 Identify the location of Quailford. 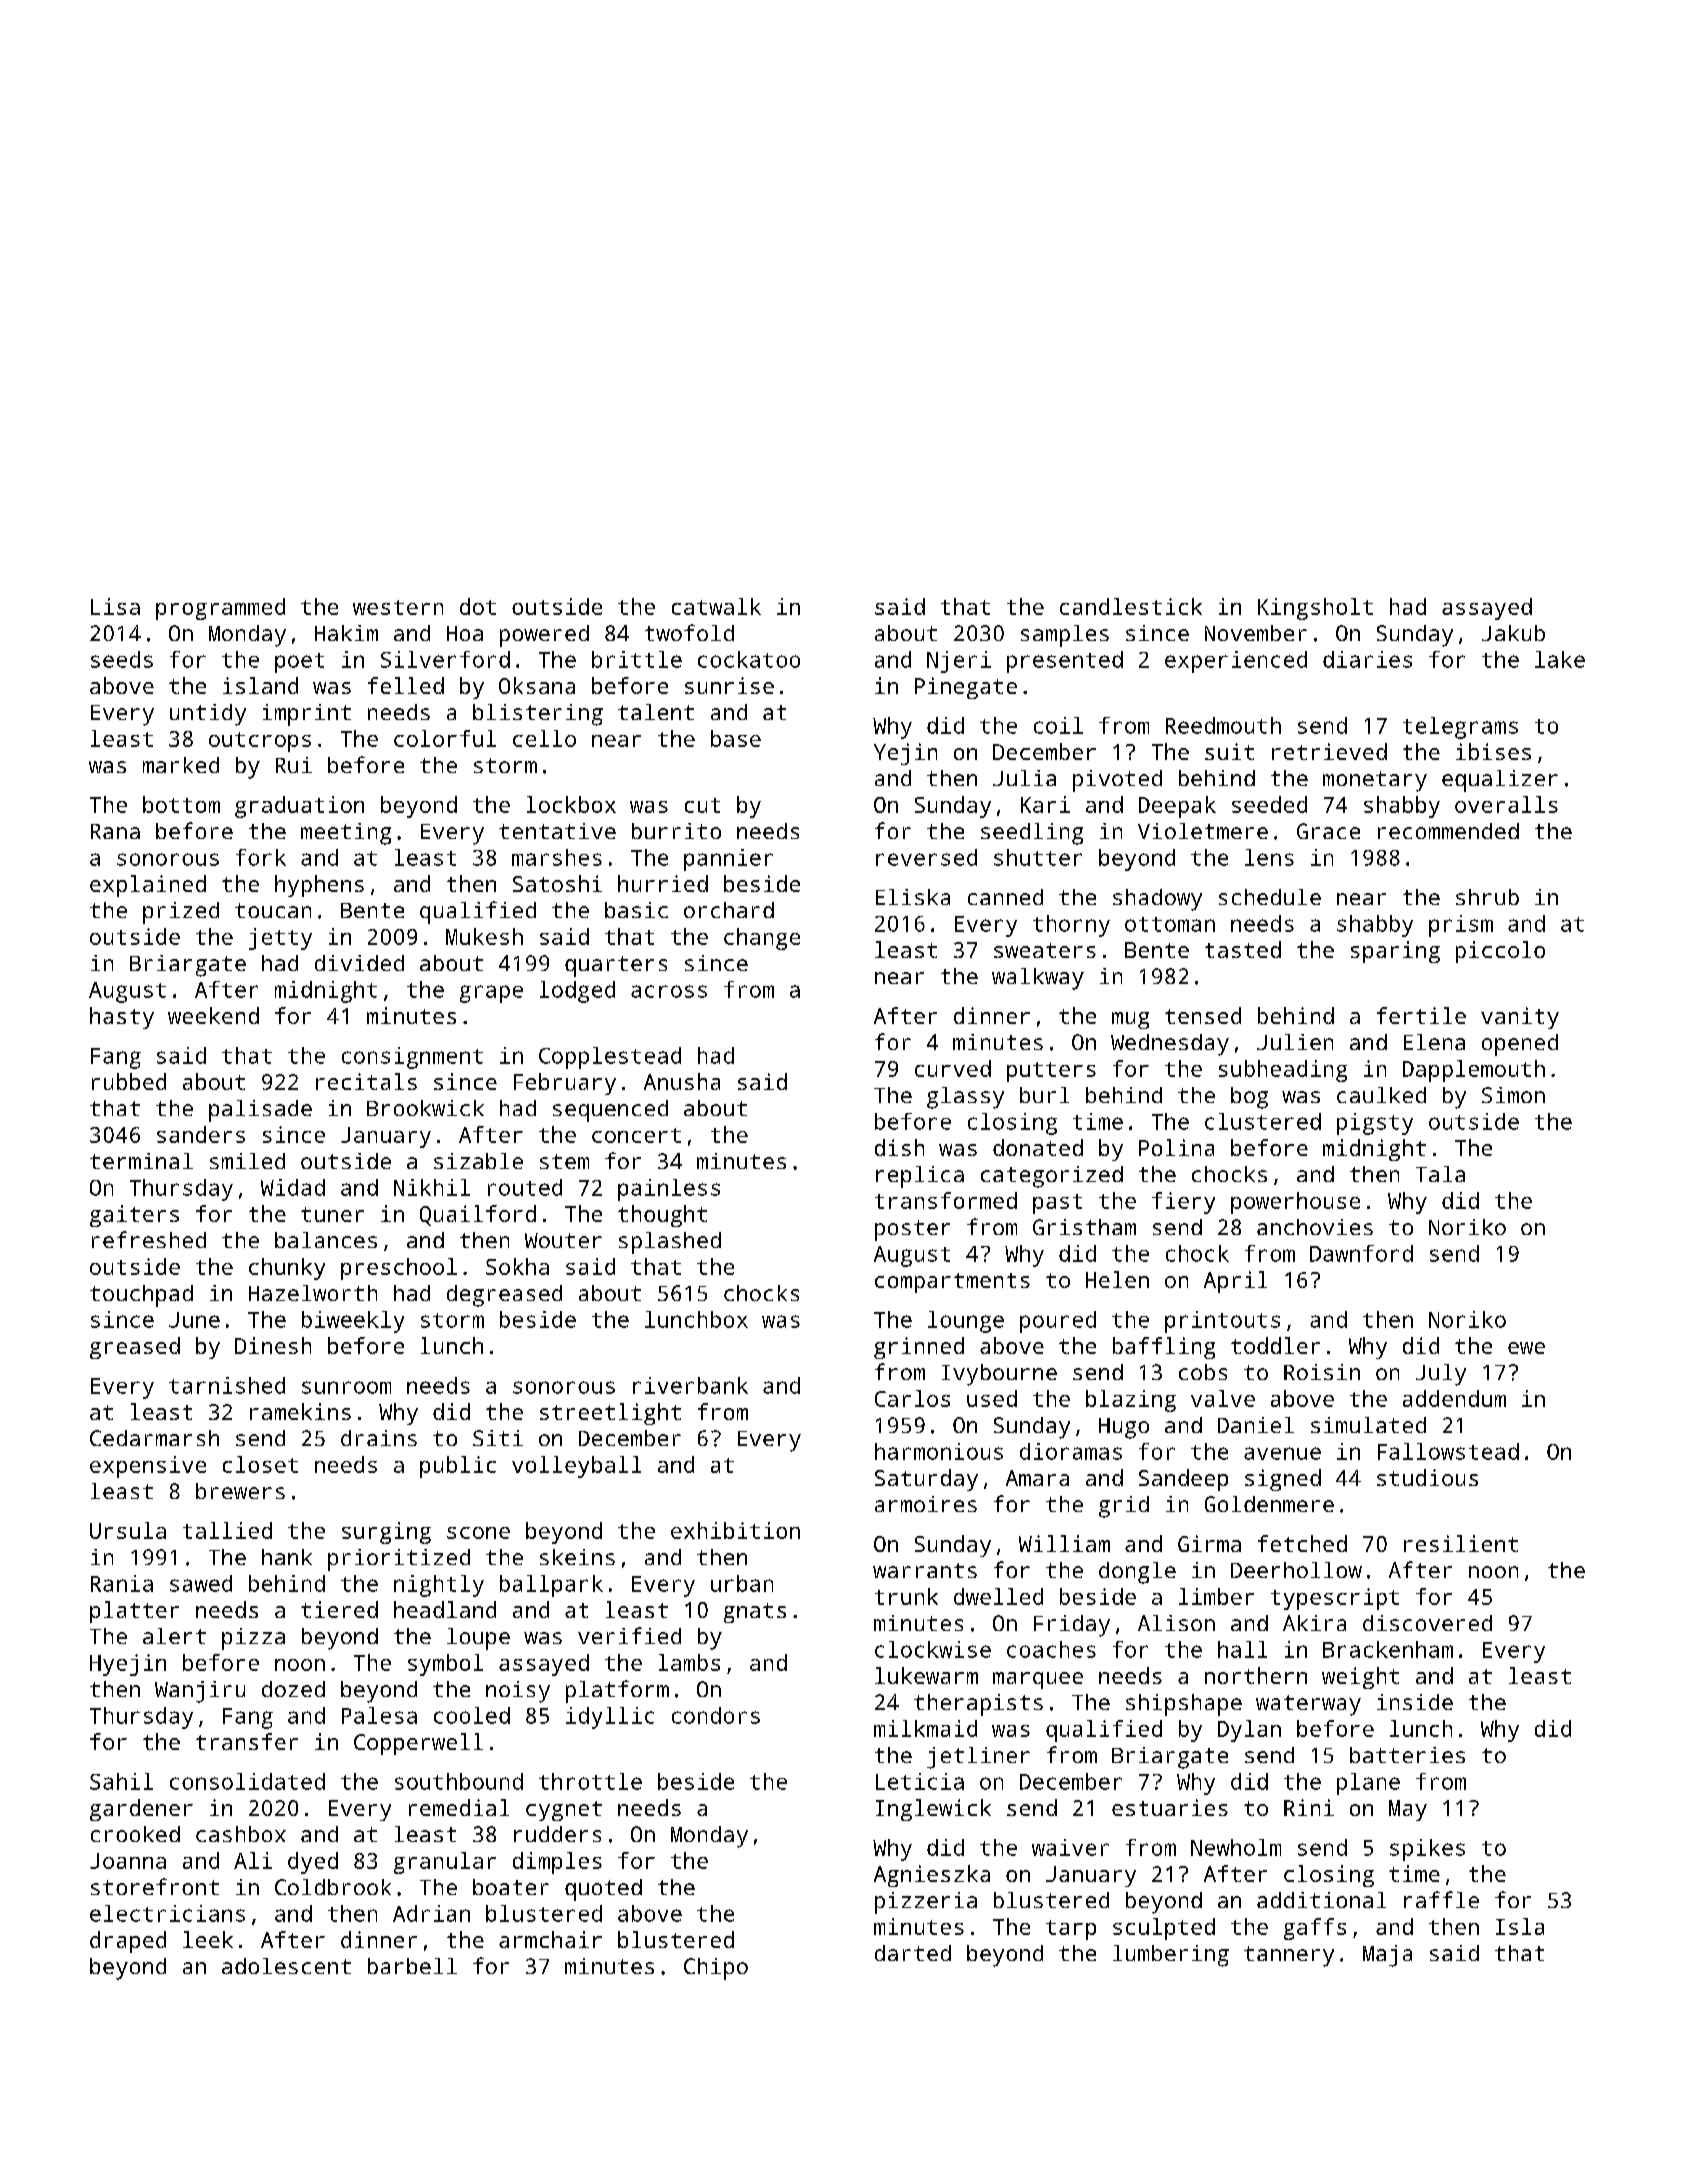
(478, 1215).
